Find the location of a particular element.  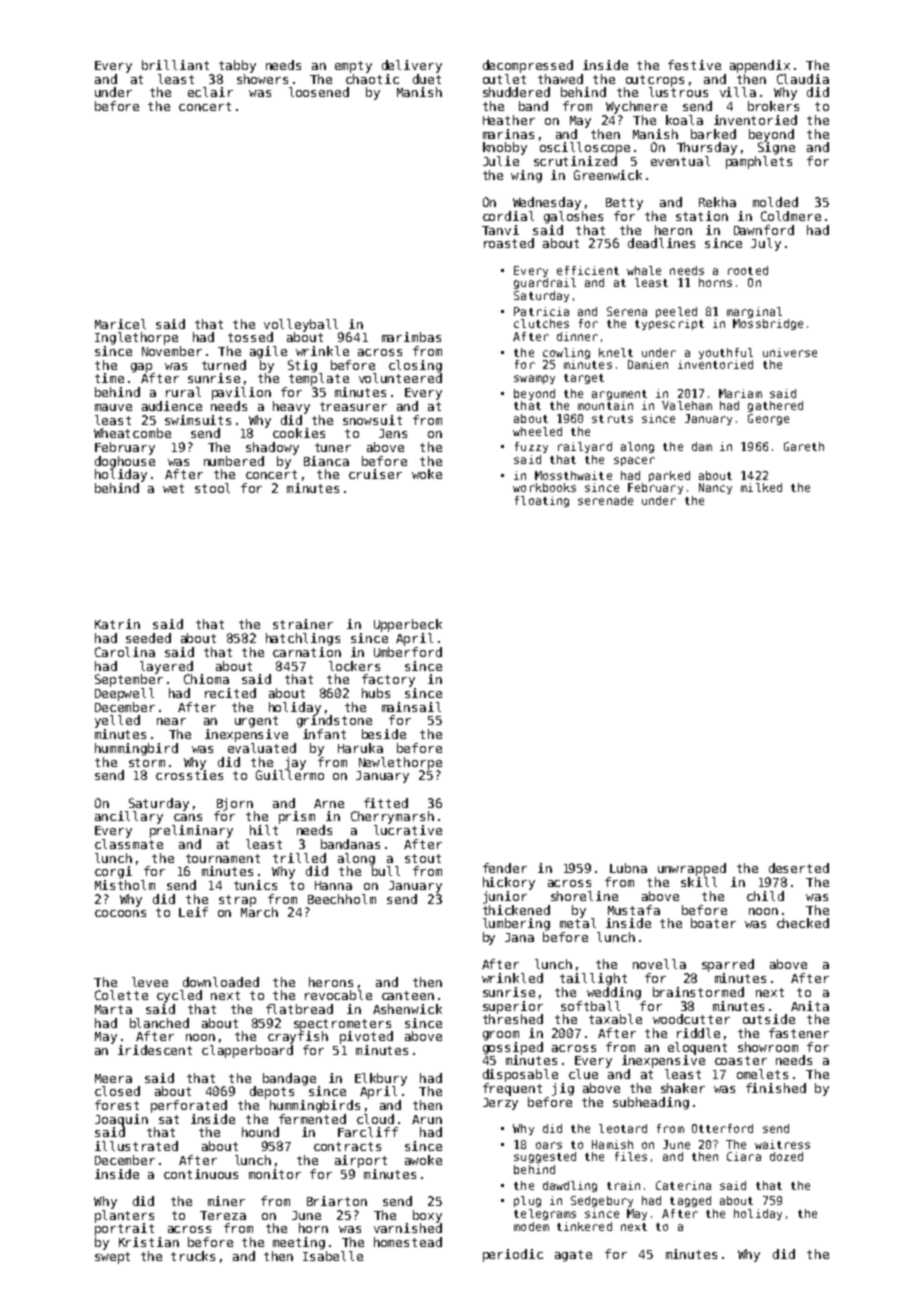

Mariam is located at coordinates (740, 393).
